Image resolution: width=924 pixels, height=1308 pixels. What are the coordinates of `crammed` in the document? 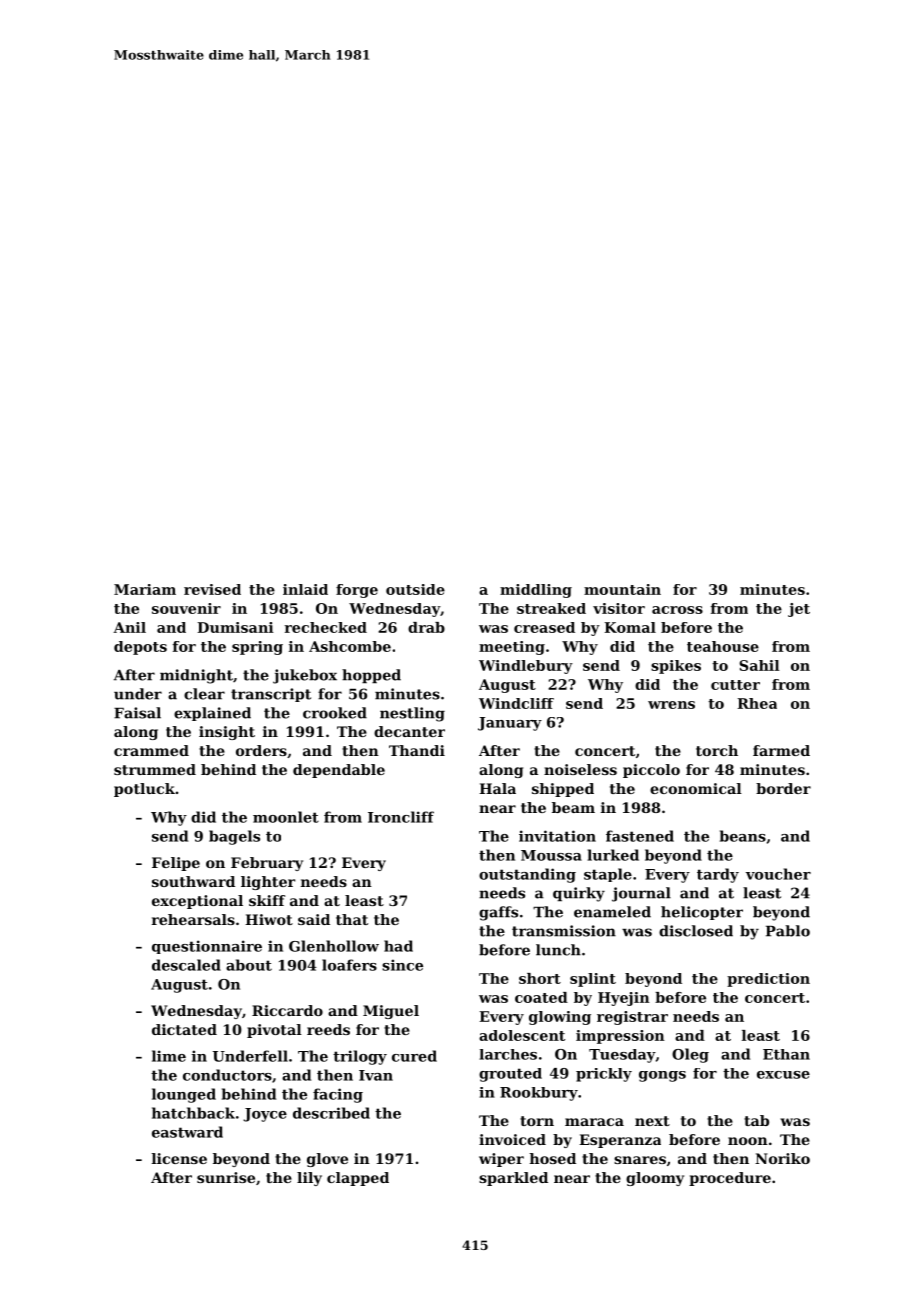 It's located at (151, 750).
